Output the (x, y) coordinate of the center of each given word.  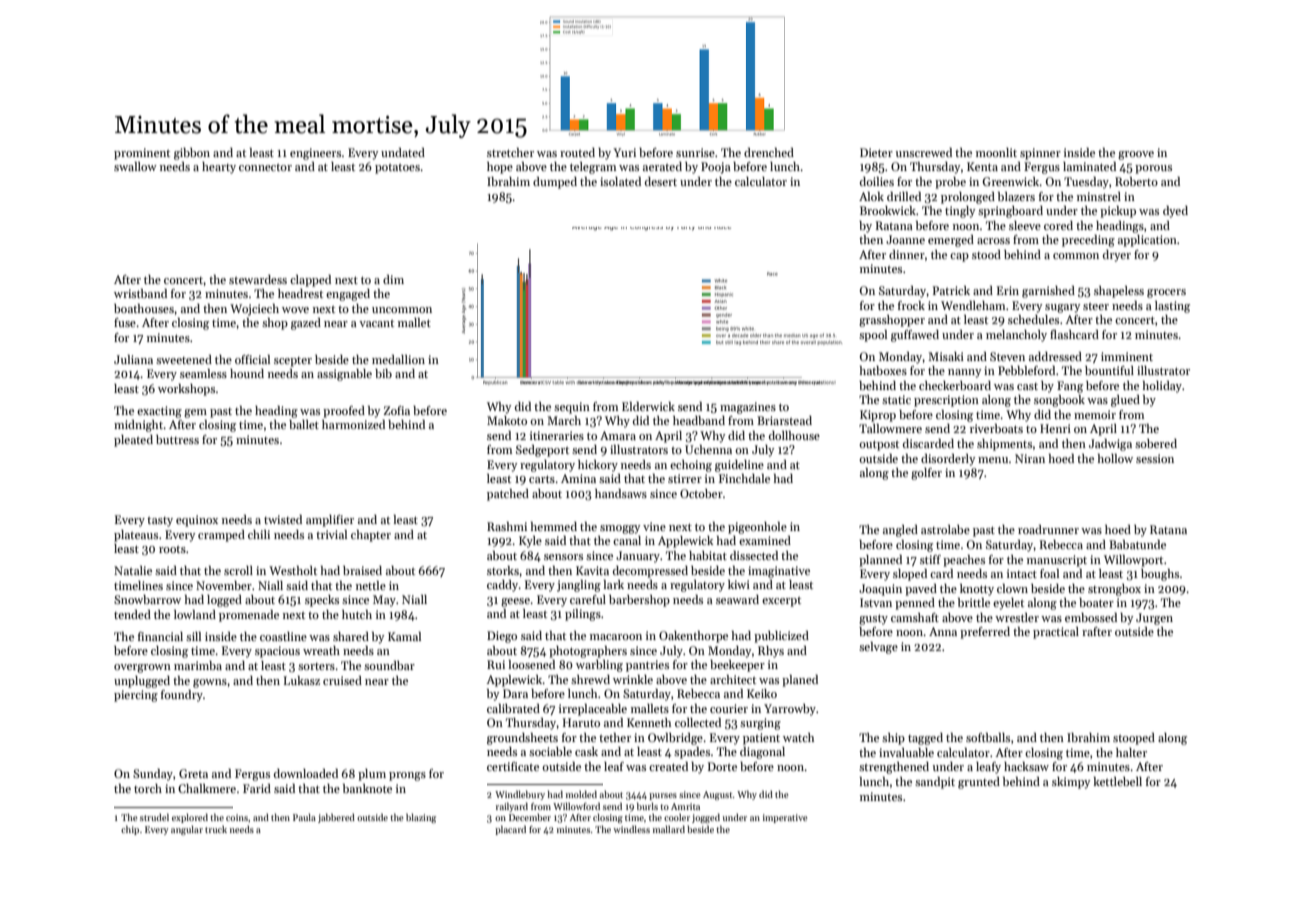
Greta (193, 773)
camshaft (915, 617)
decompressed (650, 572)
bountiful (1109, 370)
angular (187, 830)
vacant (376, 323)
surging (760, 724)
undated (403, 152)
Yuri (624, 152)
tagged (925, 739)
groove (1136, 155)
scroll (238, 570)
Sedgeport (542, 451)
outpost (879, 445)
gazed (306, 324)
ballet (304, 424)
